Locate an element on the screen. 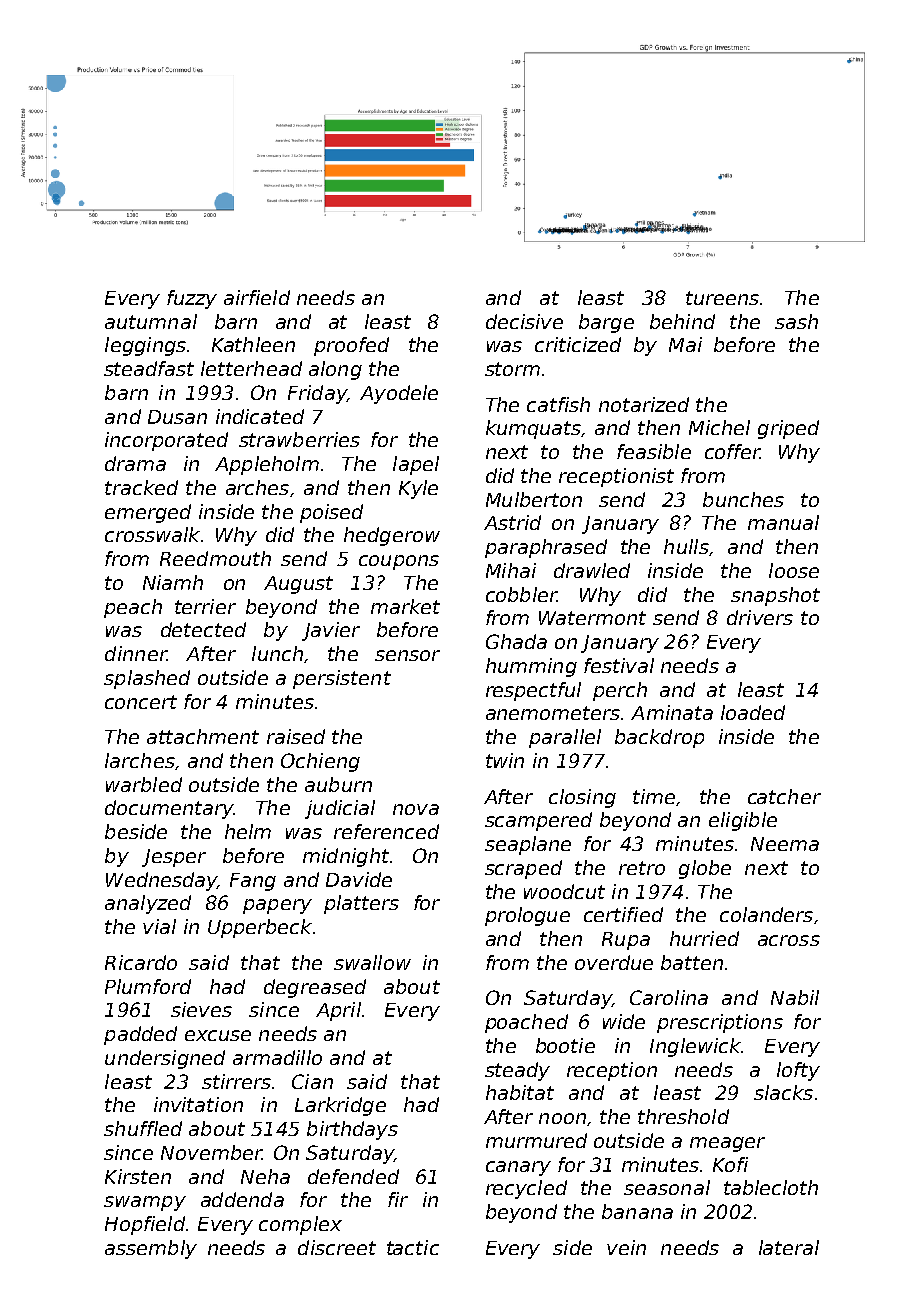 This screenshot has width=924, height=1314. certified is located at coordinates (623, 914).
